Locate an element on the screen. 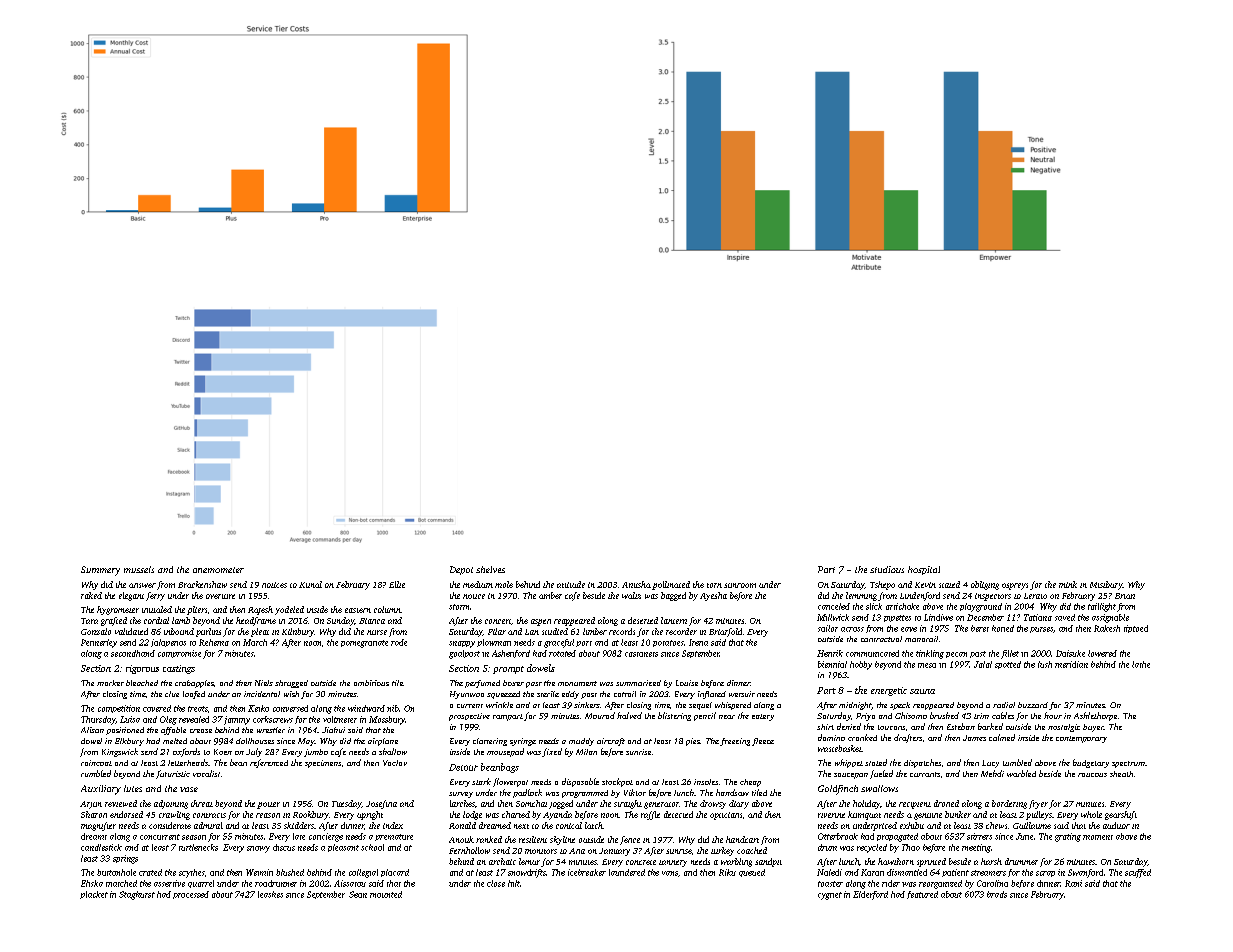  gearshift is located at coordinates (1121, 815).
